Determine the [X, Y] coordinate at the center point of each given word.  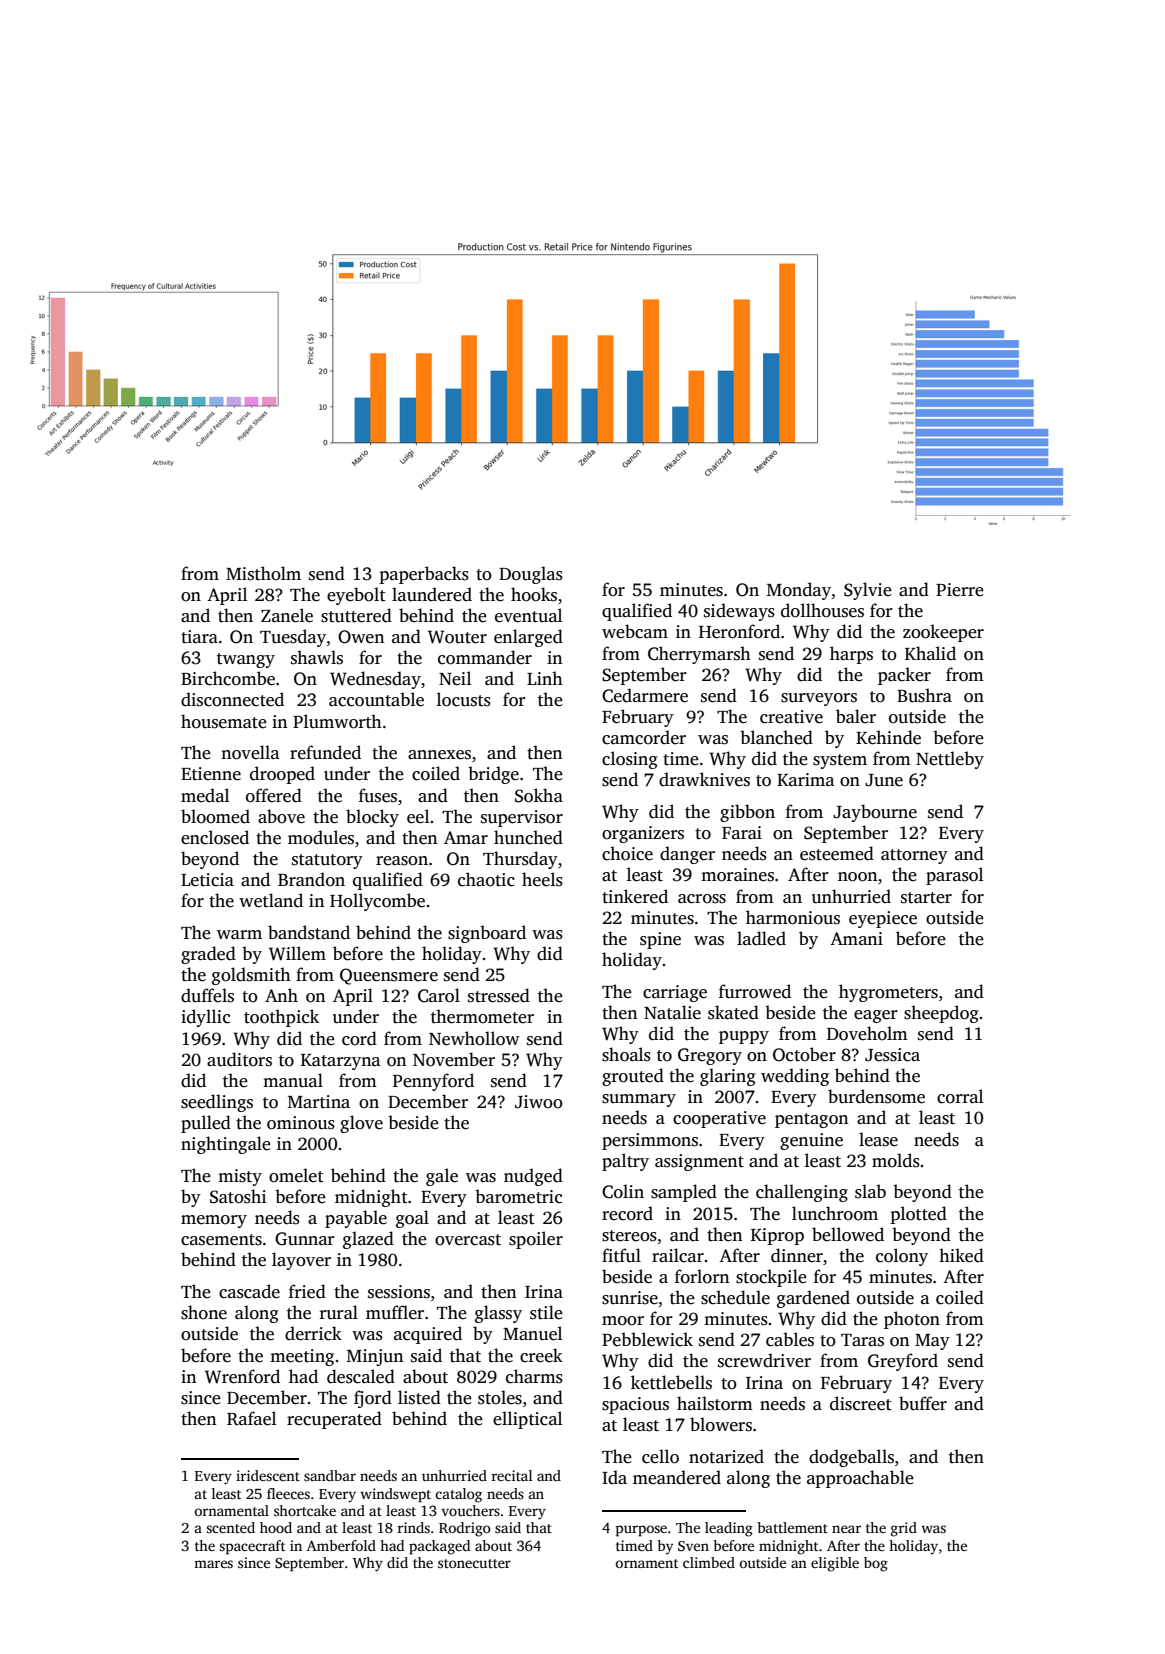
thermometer [482, 1016]
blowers [721, 1424]
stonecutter [474, 1563]
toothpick [281, 1018]
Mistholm [263, 573]
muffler [395, 1312]
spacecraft [252, 1547]
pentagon [811, 1120]
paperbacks [424, 575]
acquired [428, 1335]
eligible [835, 1564]
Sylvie [868, 591]
